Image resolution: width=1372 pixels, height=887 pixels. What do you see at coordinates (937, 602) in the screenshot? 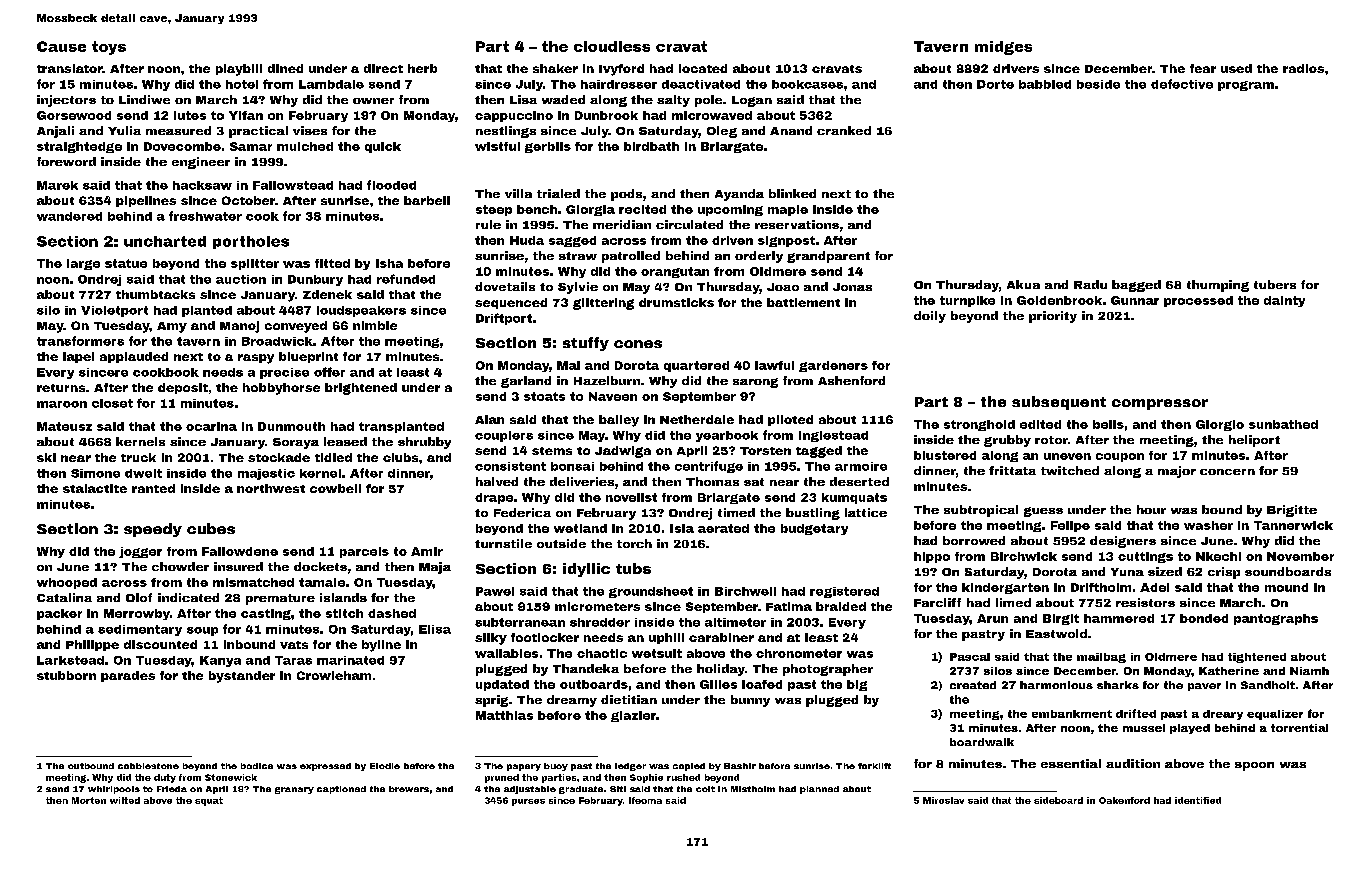
I see `Farcliff` at bounding box center [937, 602].
